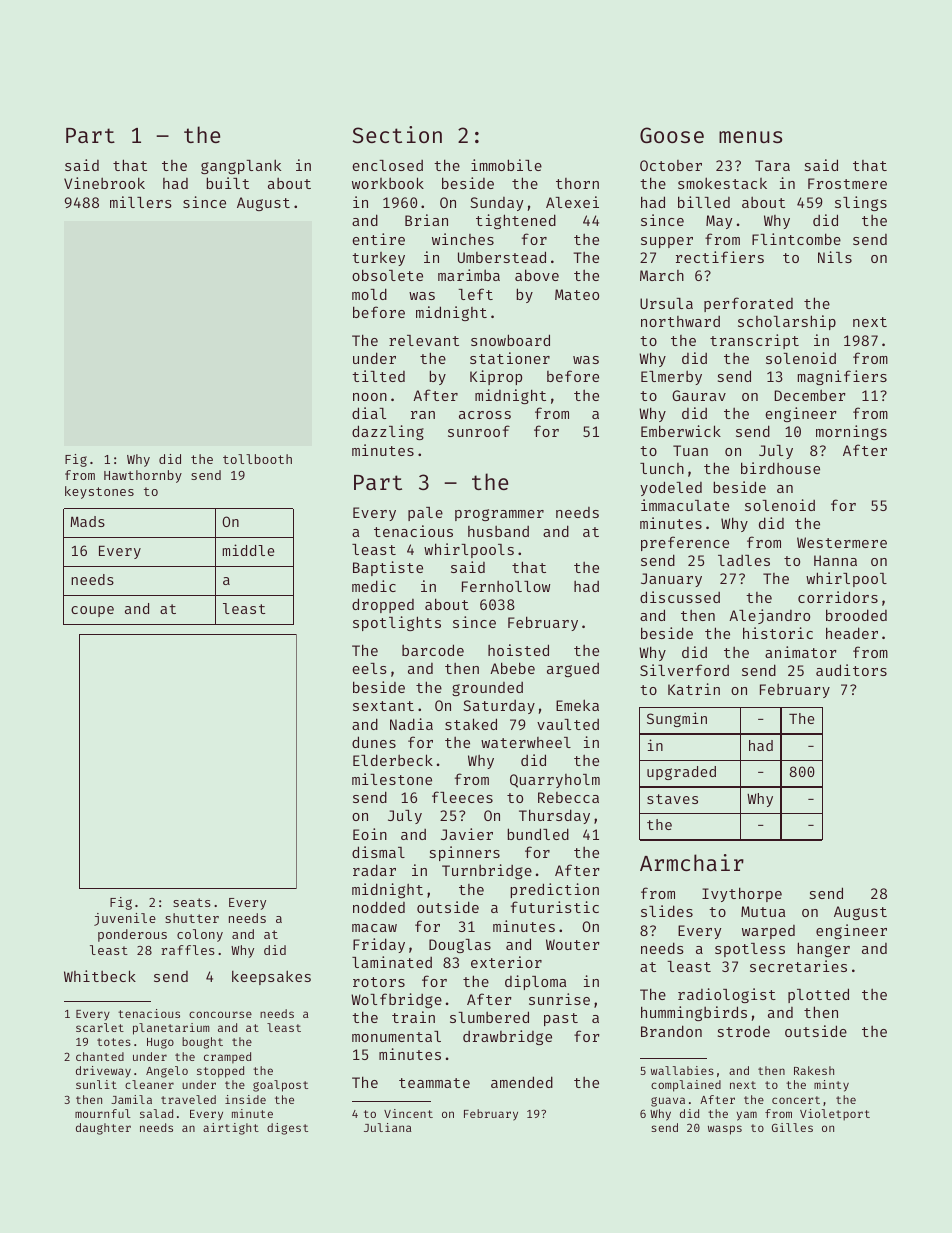  I want to click on smokestack, so click(722, 183).
